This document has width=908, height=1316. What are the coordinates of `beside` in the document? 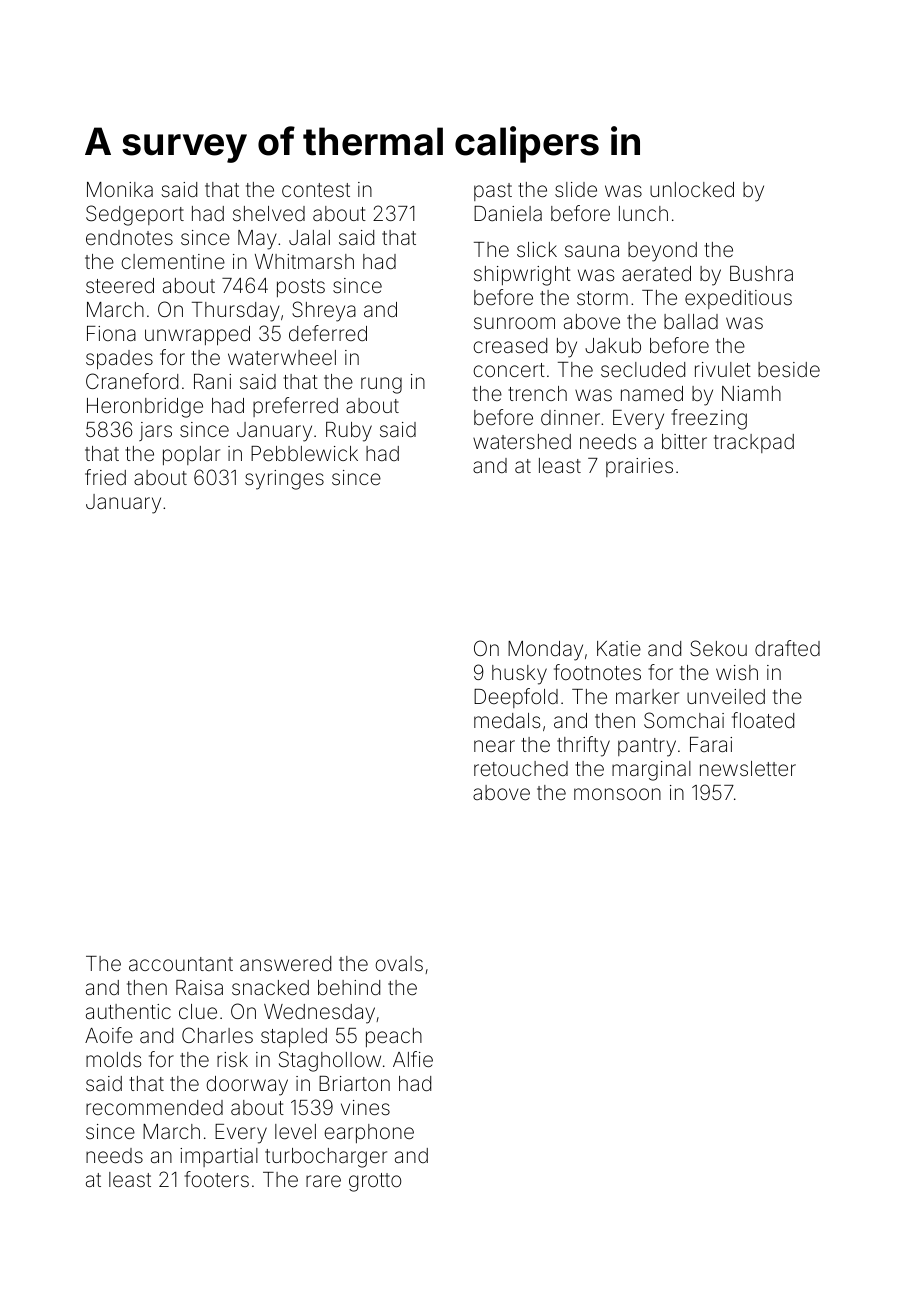 It's located at (789, 369).
